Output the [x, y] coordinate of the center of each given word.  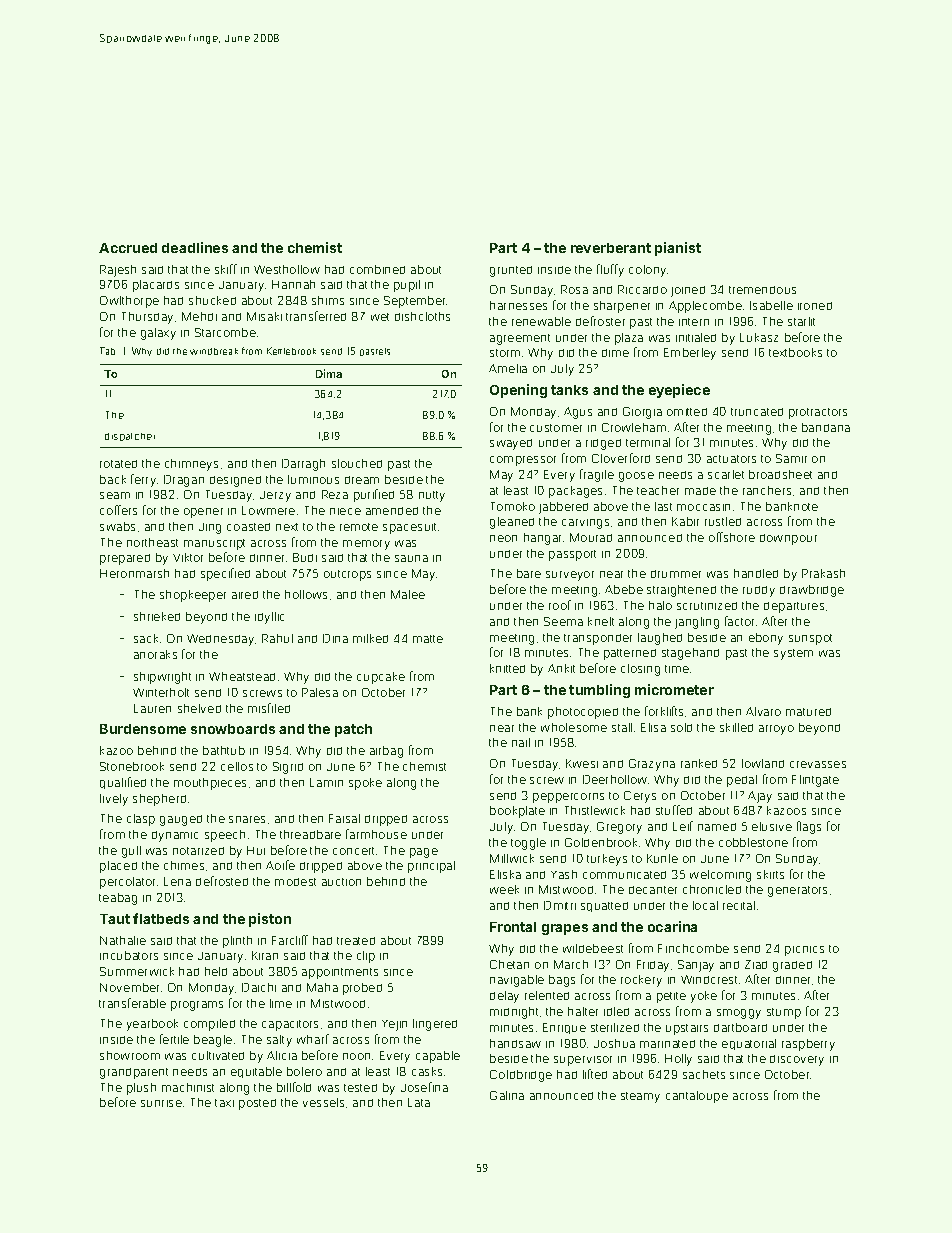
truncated [757, 412]
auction [341, 882]
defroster [600, 321]
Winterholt [161, 692]
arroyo [776, 730]
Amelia [508, 368]
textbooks [795, 352]
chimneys [191, 465]
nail [521, 742]
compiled [209, 1025]
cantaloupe [697, 1097]
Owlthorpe [129, 302]
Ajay [760, 797]
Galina [507, 1095]
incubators [129, 955]
